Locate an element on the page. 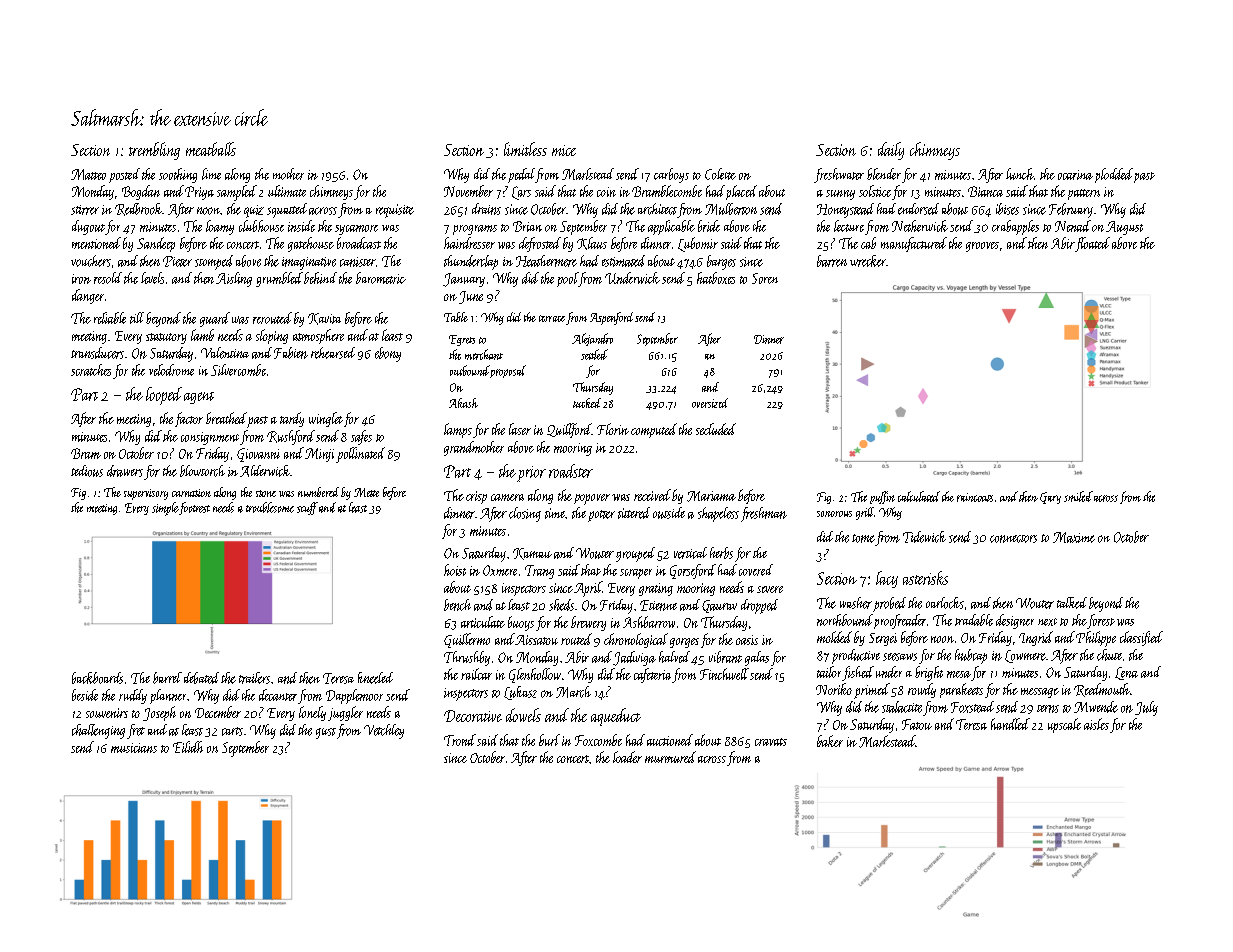 The height and width of the document is (952, 1233). computed is located at coordinates (654, 430).
